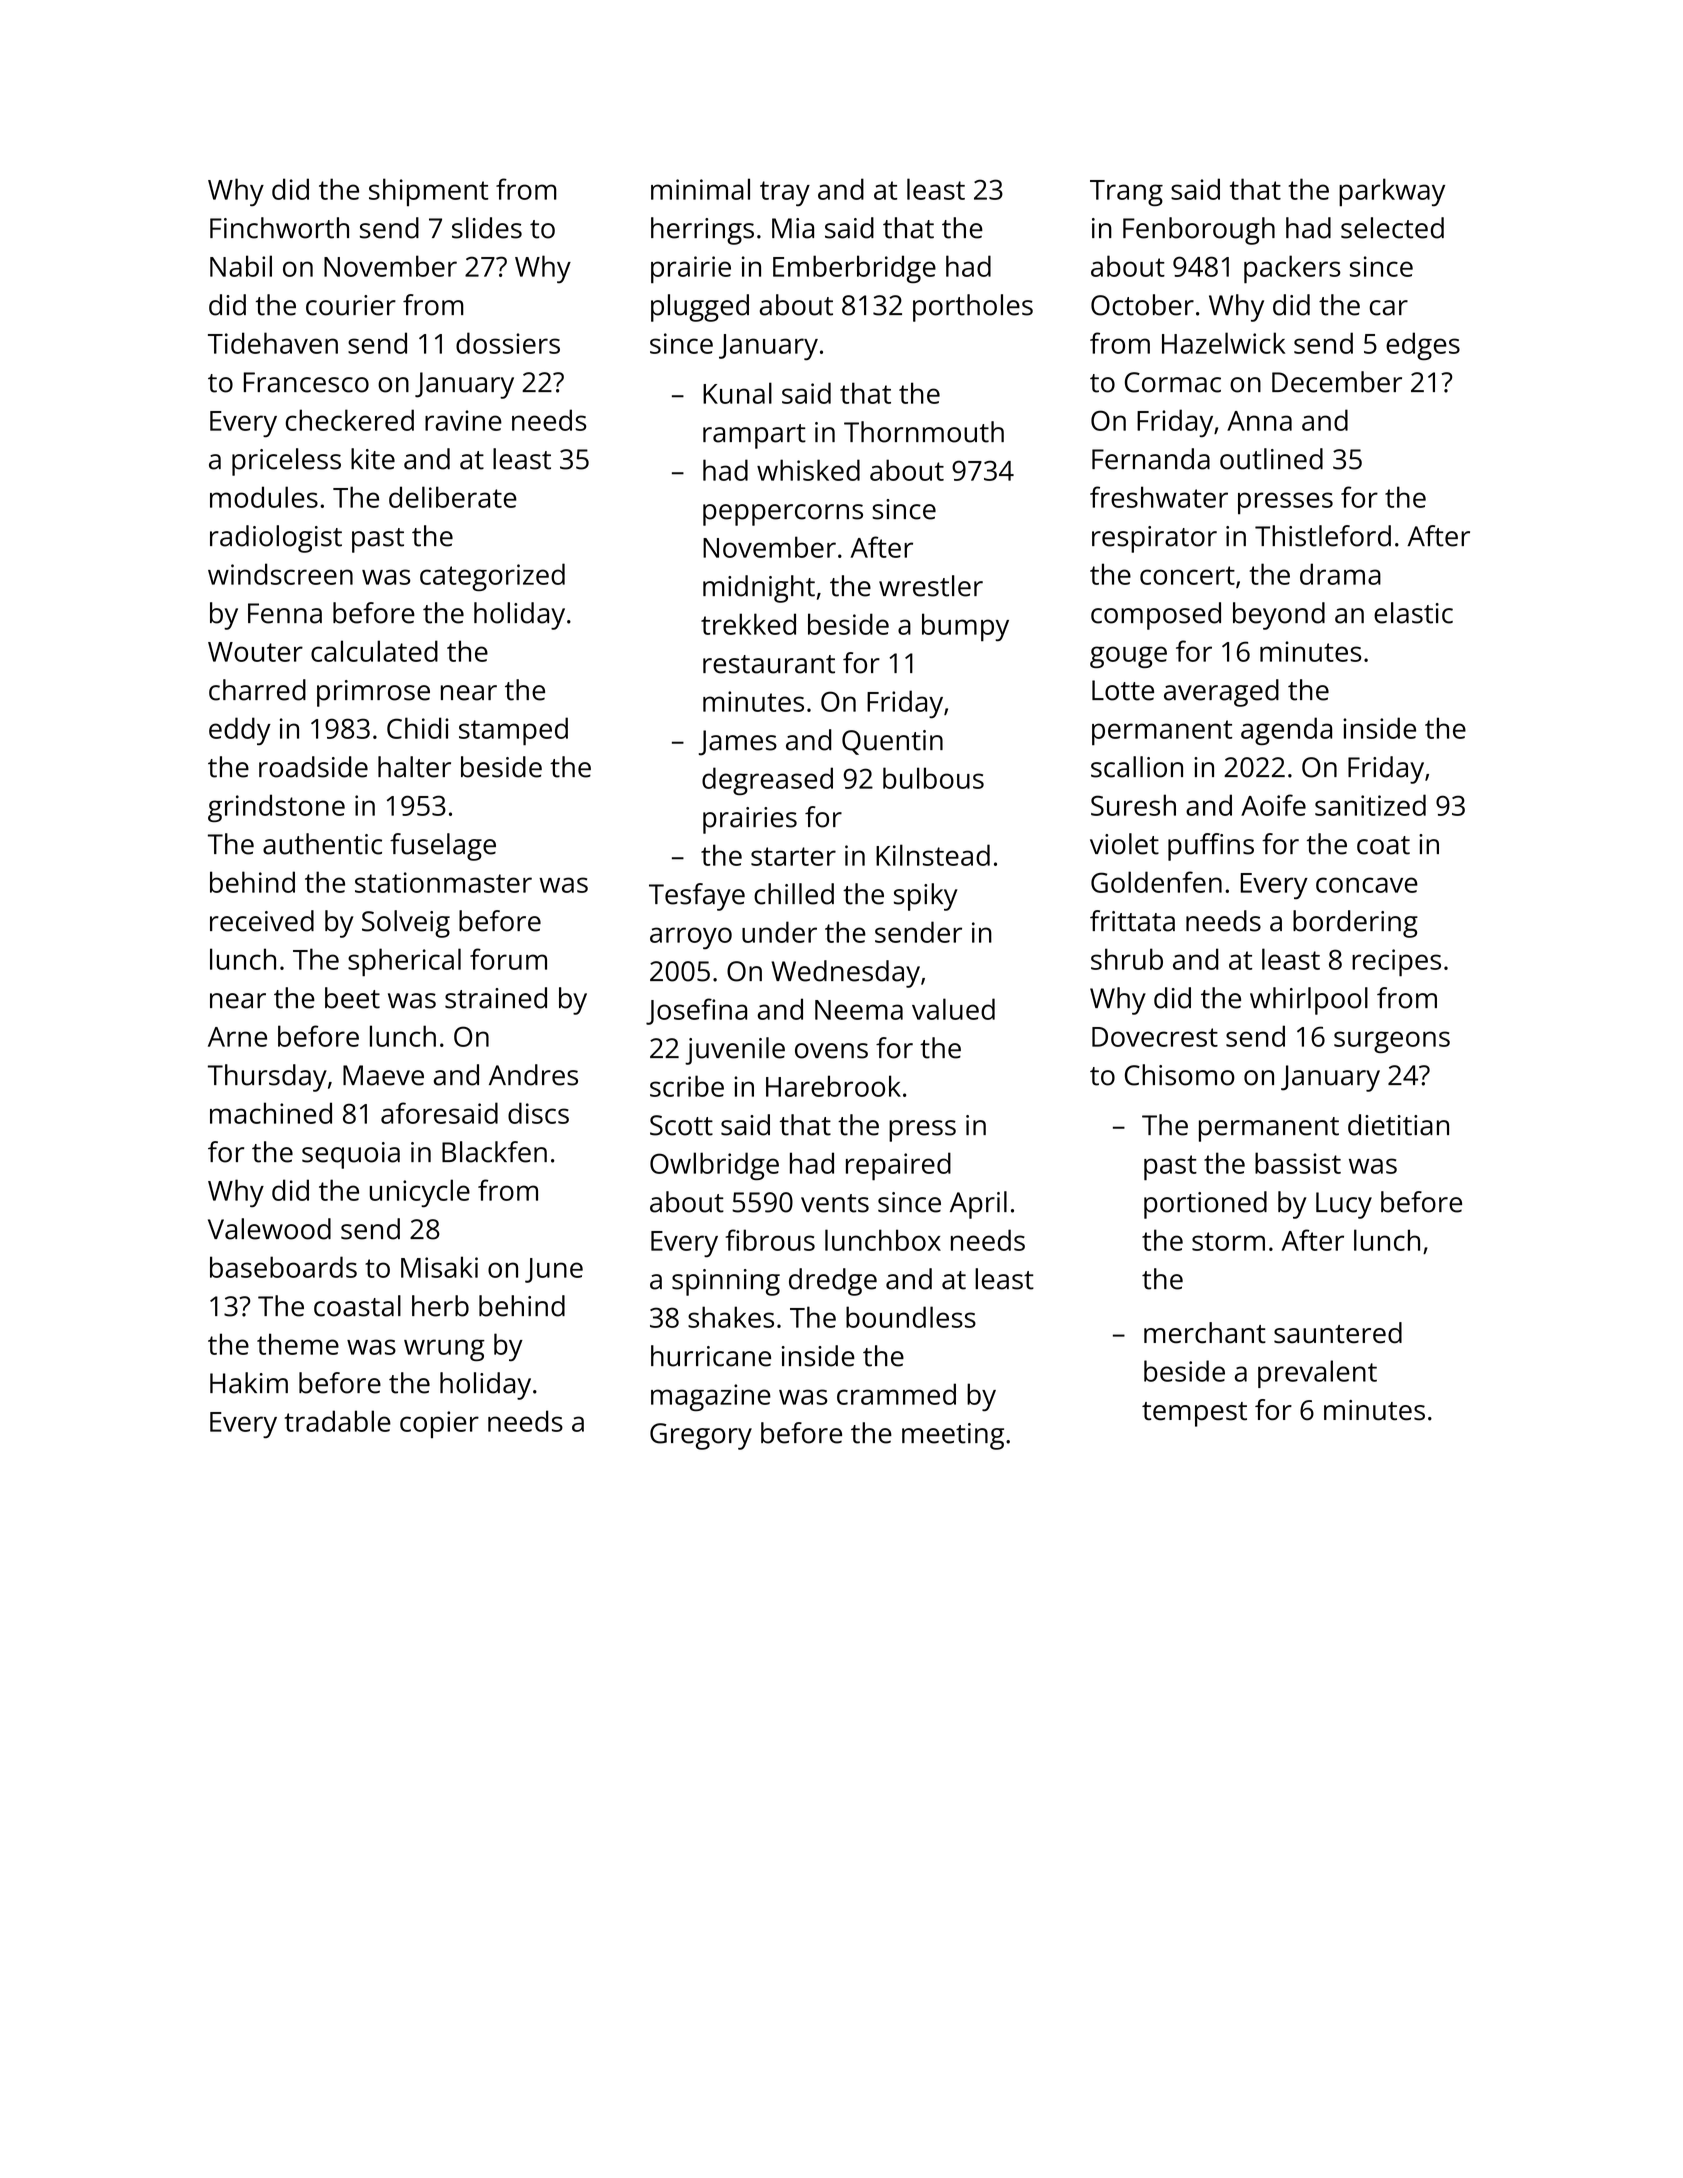 The image size is (1683, 2178). Describe the element at coordinates (513, 731) in the image. I see `stamped` at that location.
